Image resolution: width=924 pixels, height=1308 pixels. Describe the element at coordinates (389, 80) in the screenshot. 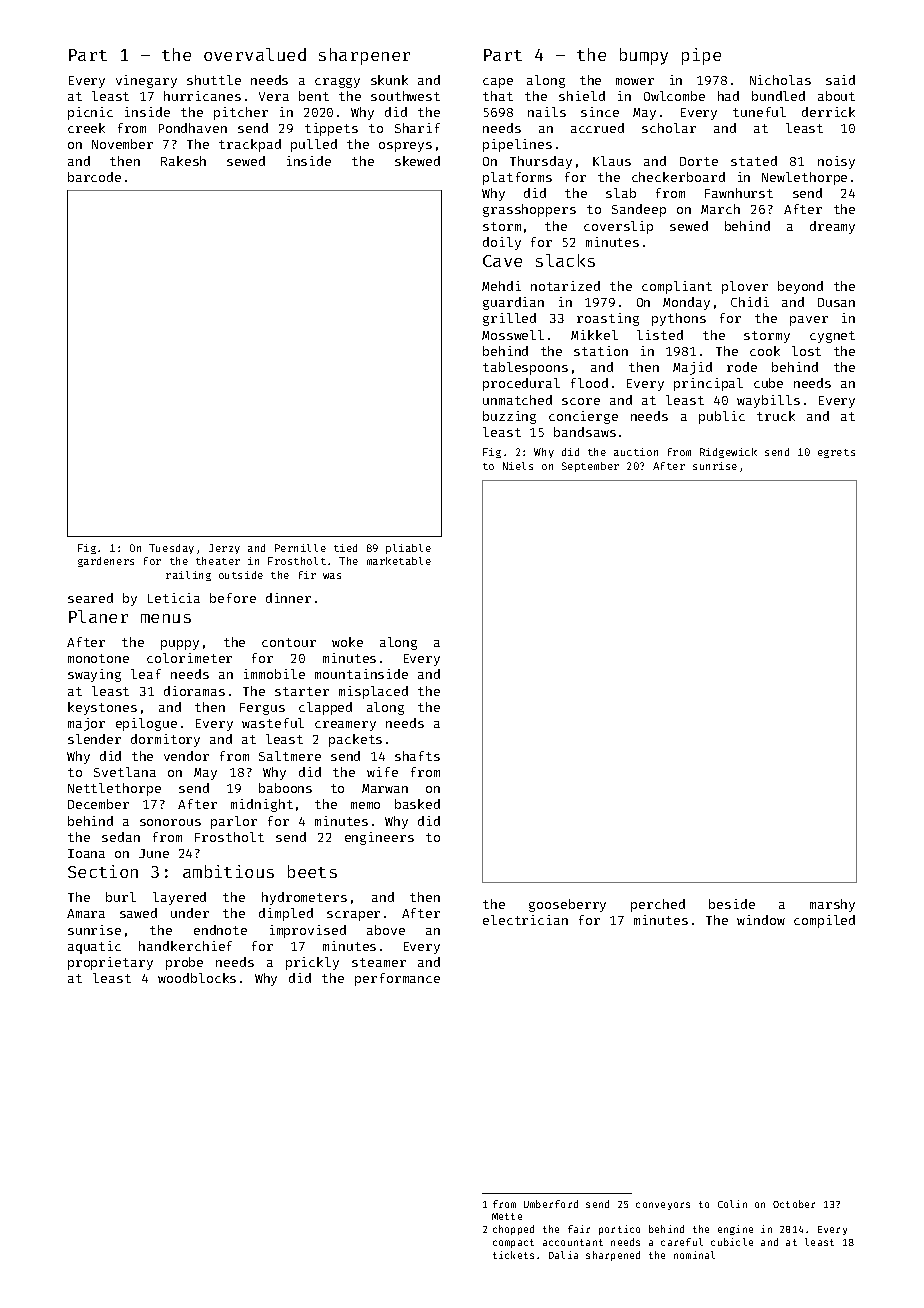

I see `skunk` at that location.
